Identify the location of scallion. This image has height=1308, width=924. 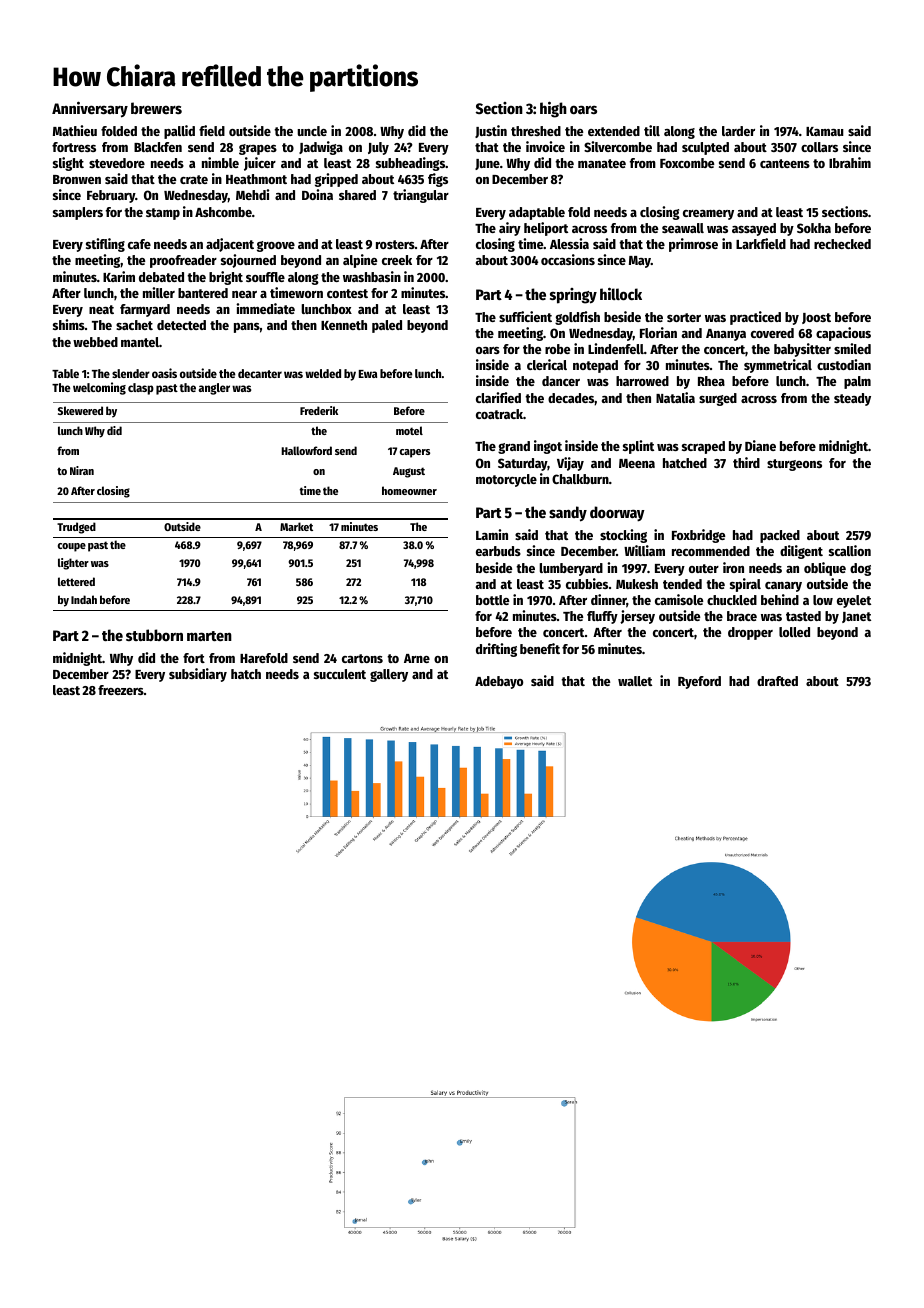
(850, 550).
